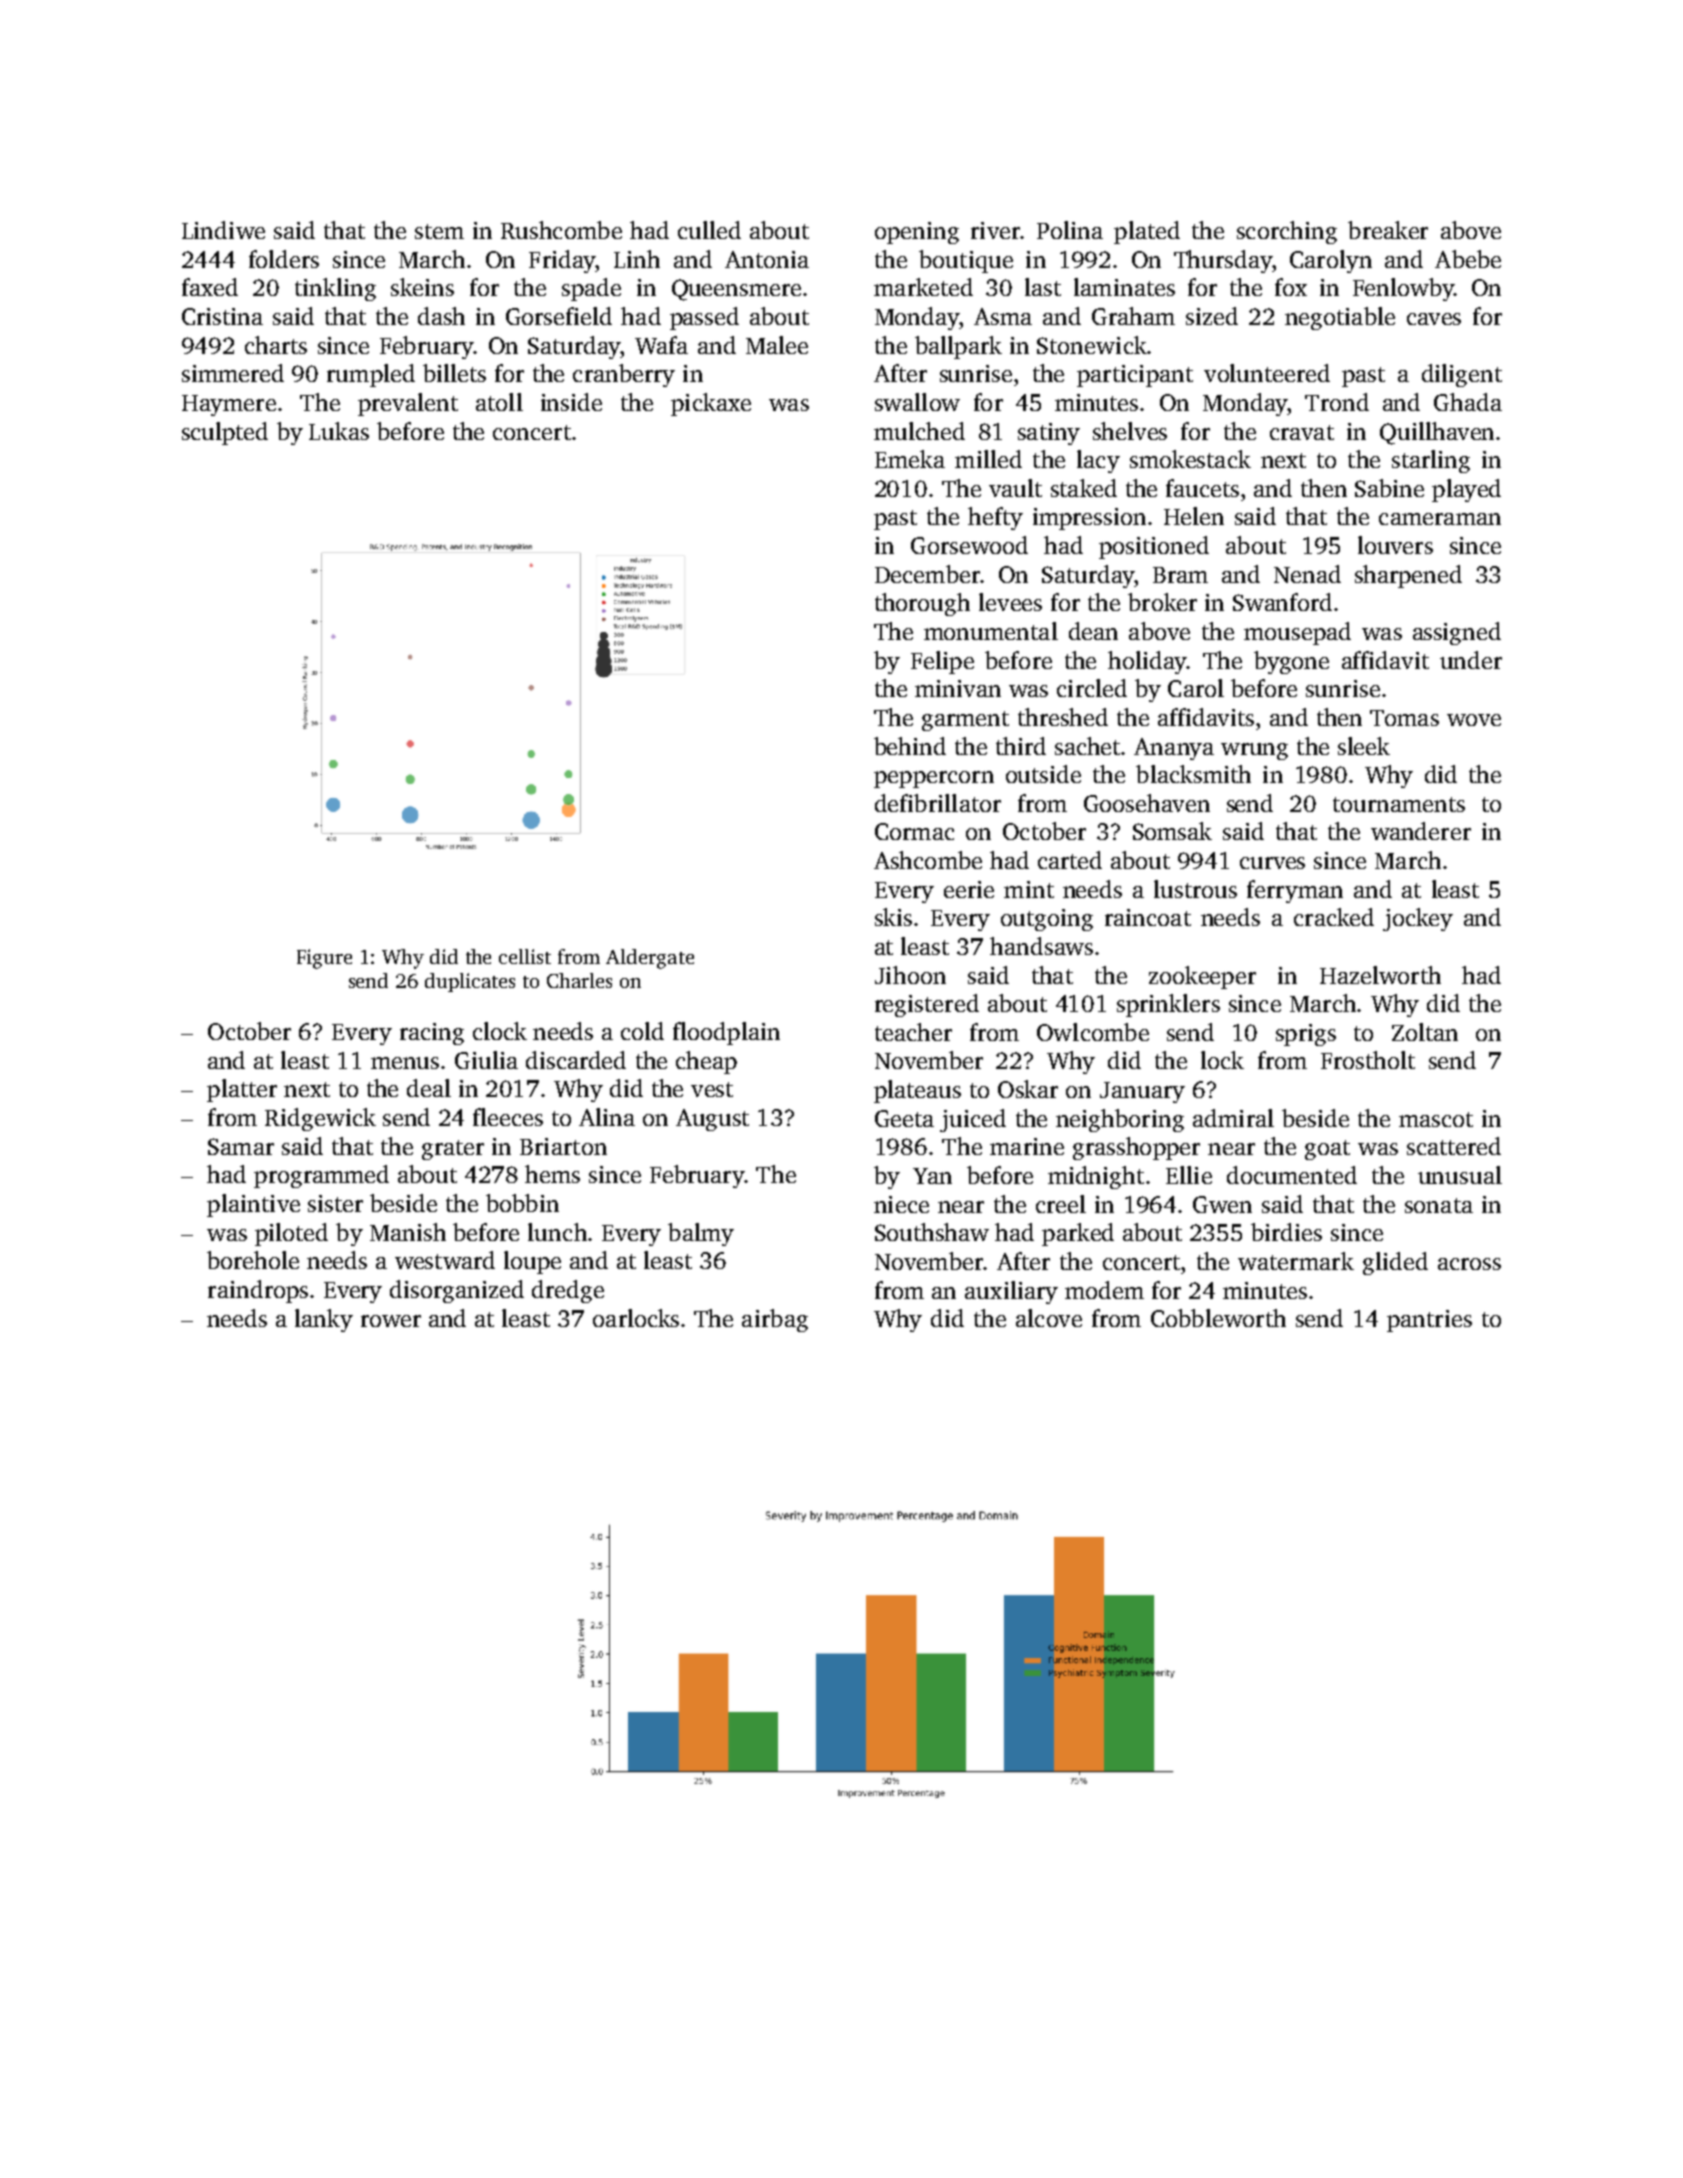 This screenshot has height=2178, width=1683. Describe the element at coordinates (958, 347) in the screenshot. I see `ballpark` at that location.
